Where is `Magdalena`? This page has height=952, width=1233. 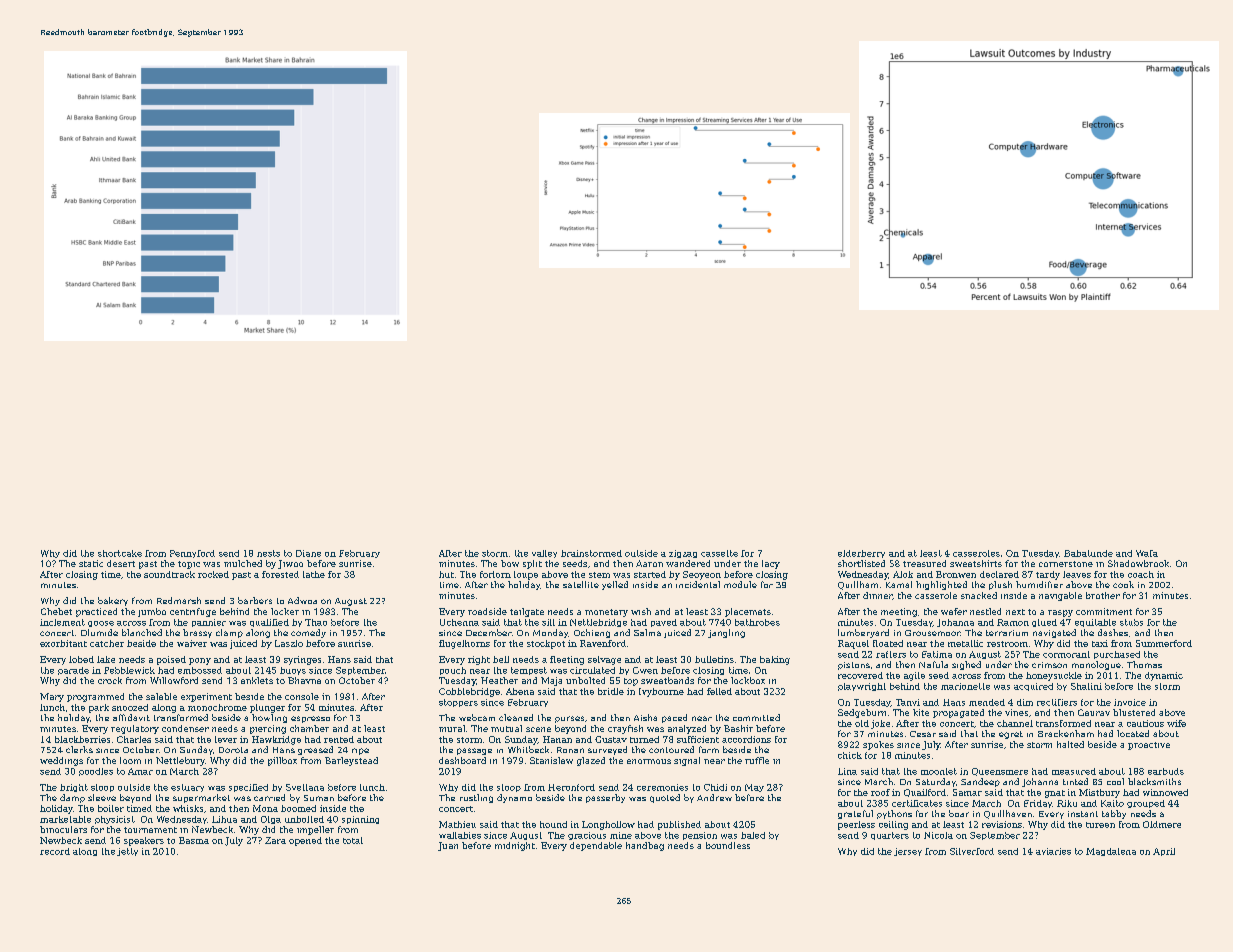
Magdalena is located at coordinates (1111, 852).
